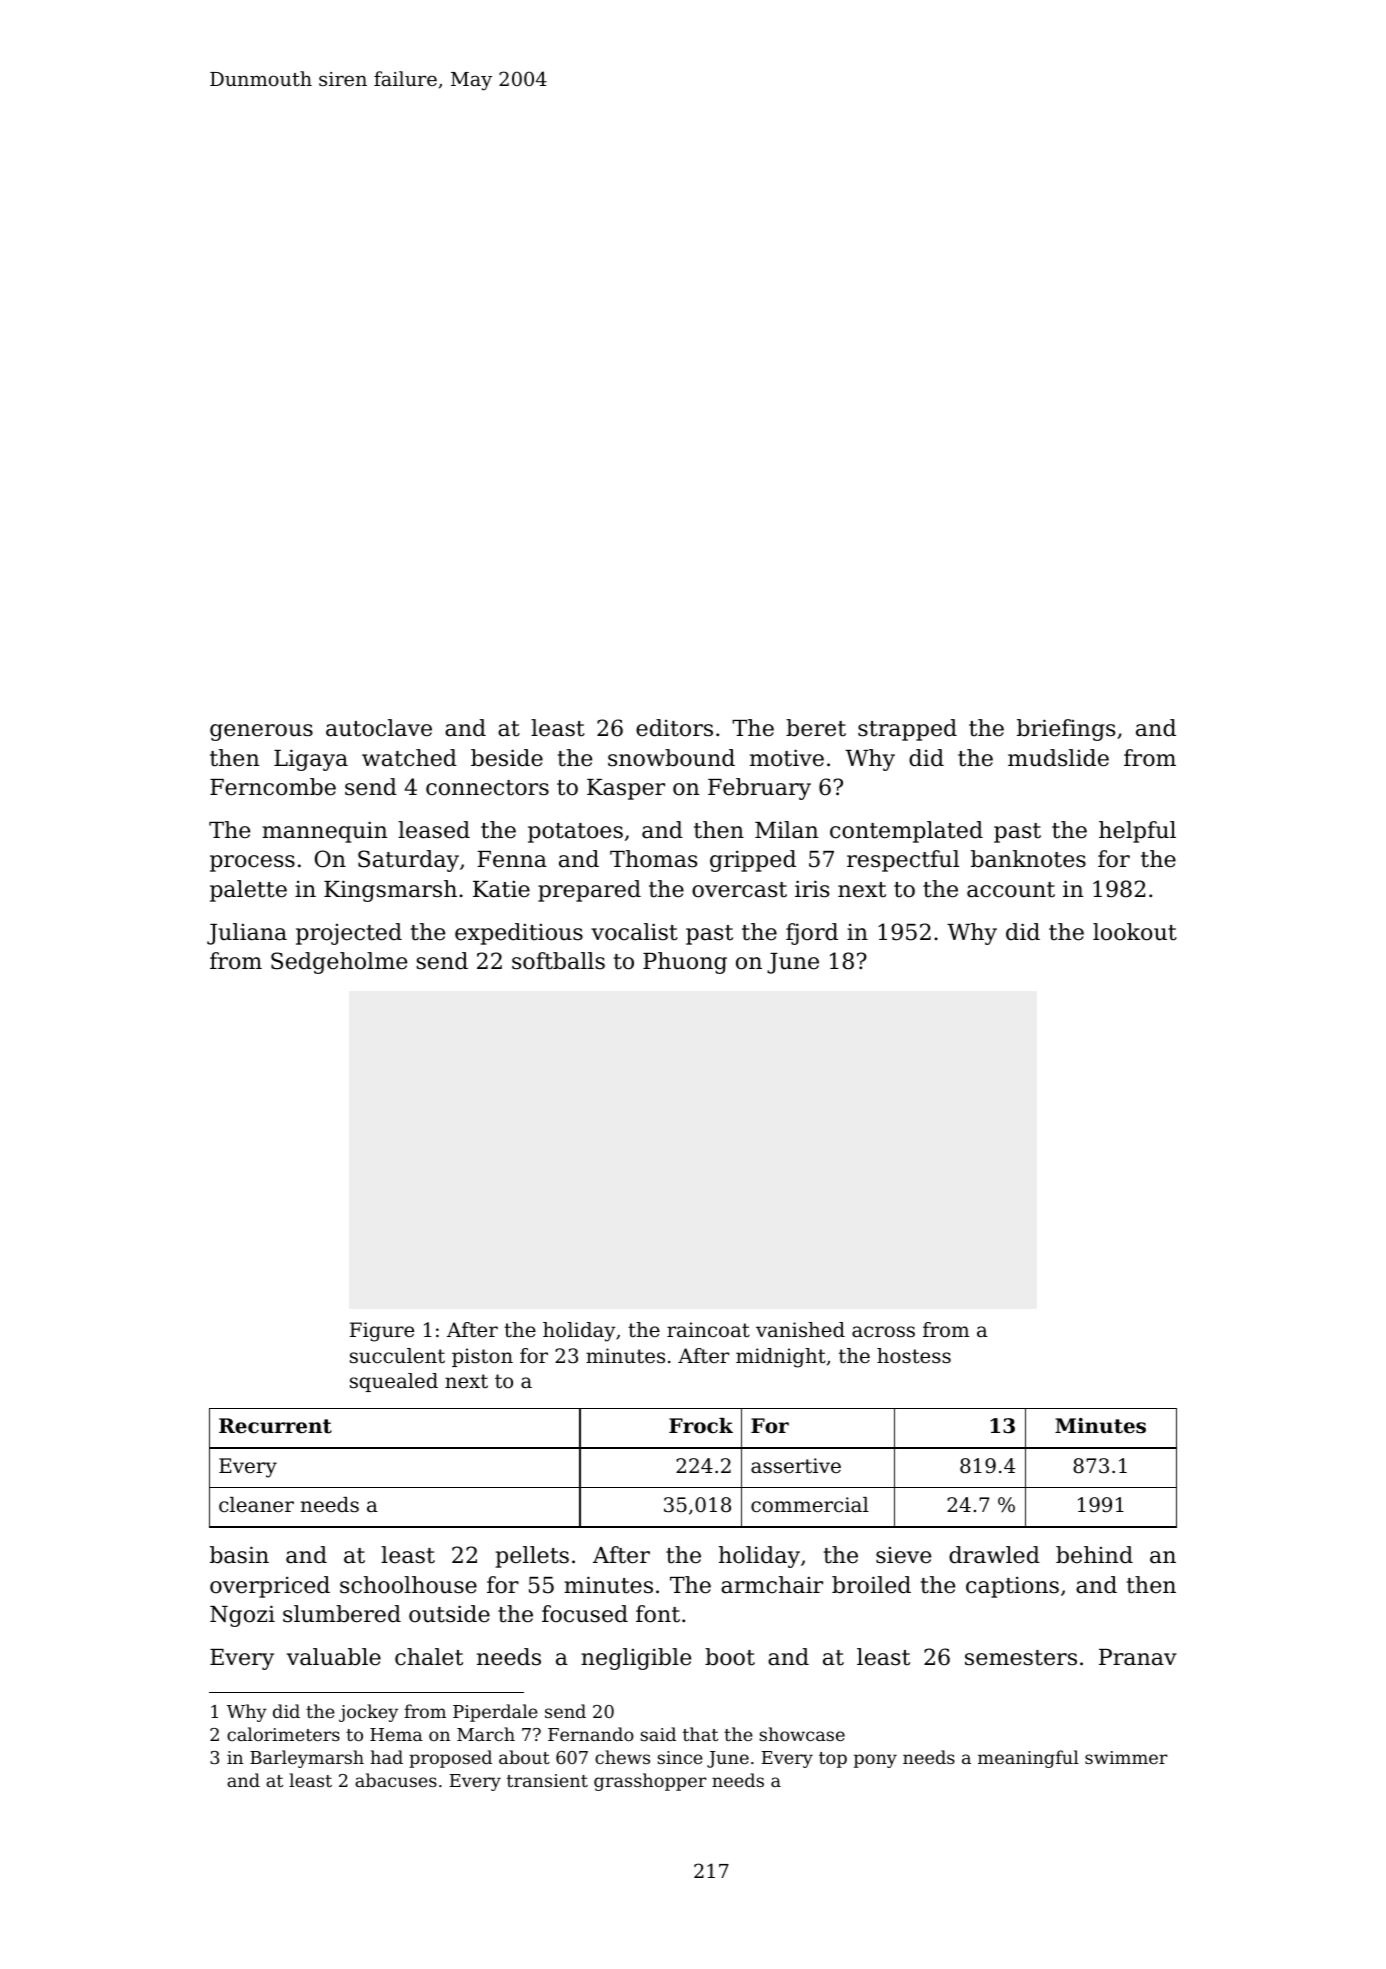 This screenshot has height=1969, width=1386. What do you see at coordinates (1135, 932) in the screenshot?
I see `lookout` at bounding box center [1135, 932].
